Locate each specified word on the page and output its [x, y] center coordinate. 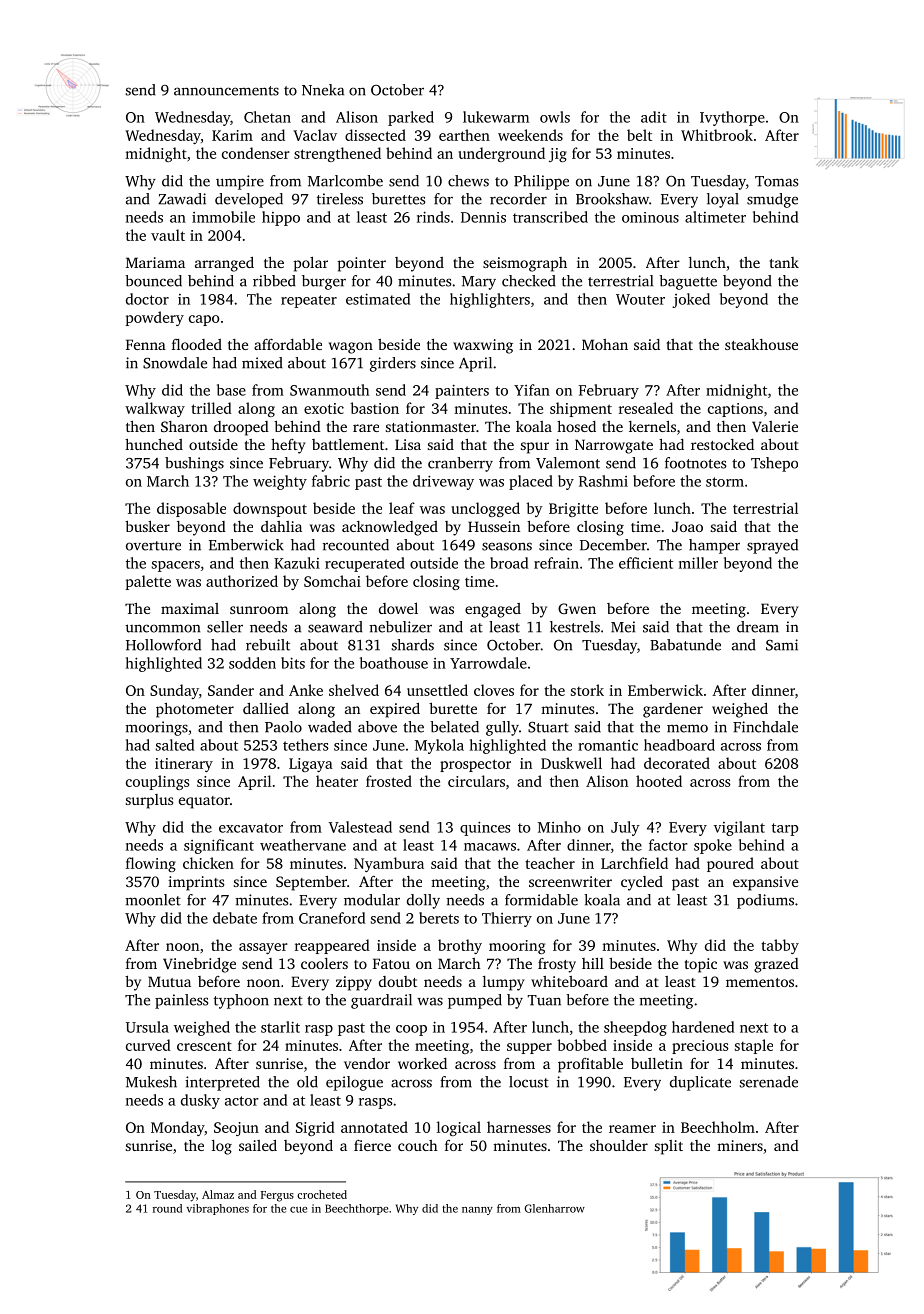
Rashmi [603, 481]
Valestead [360, 827]
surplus [149, 801]
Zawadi [182, 199]
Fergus [277, 1196]
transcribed [550, 217]
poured [730, 864]
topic [701, 965]
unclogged [486, 509]
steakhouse [761, 344]
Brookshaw [612, 199]
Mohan [605, 344]
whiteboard [569, 981]
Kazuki [297, 563]
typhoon [241, 1001]
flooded [197, 344]
